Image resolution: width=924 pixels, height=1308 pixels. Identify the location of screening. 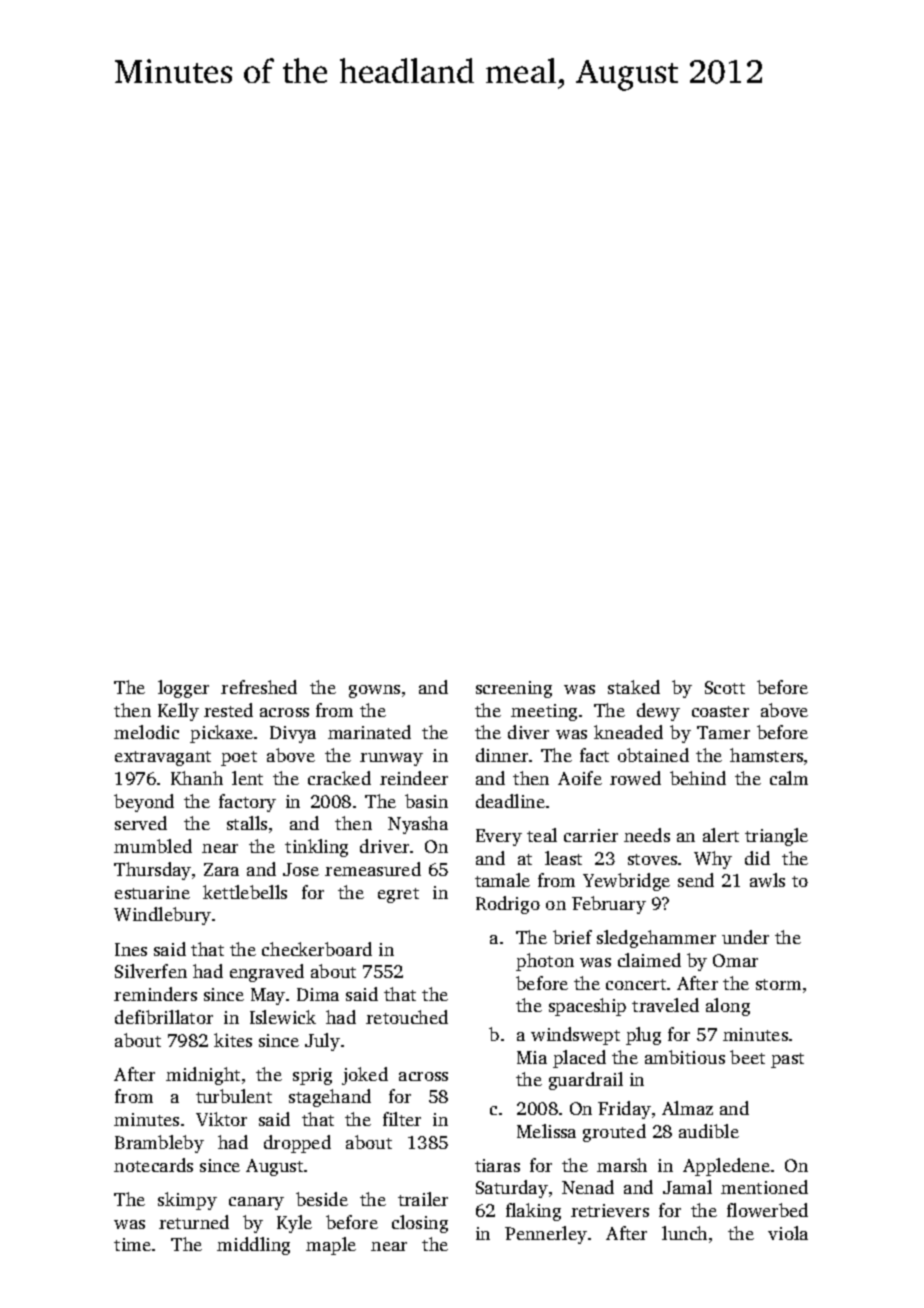
(514, 689).
